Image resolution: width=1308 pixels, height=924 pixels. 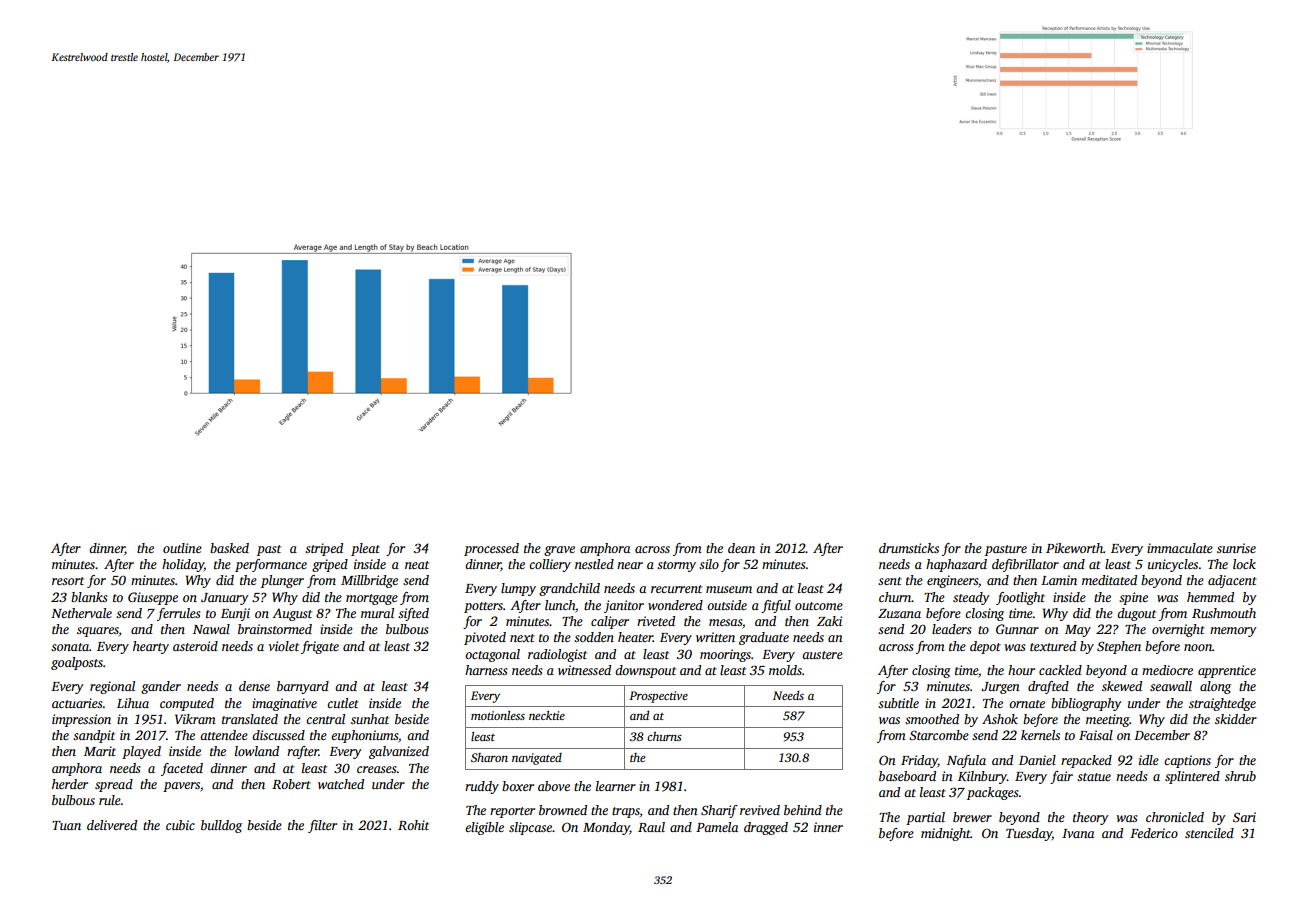 What do you see at coordinates (182, 548) in the screenshot?
I see `outline` at bounding box center [182, 548].
